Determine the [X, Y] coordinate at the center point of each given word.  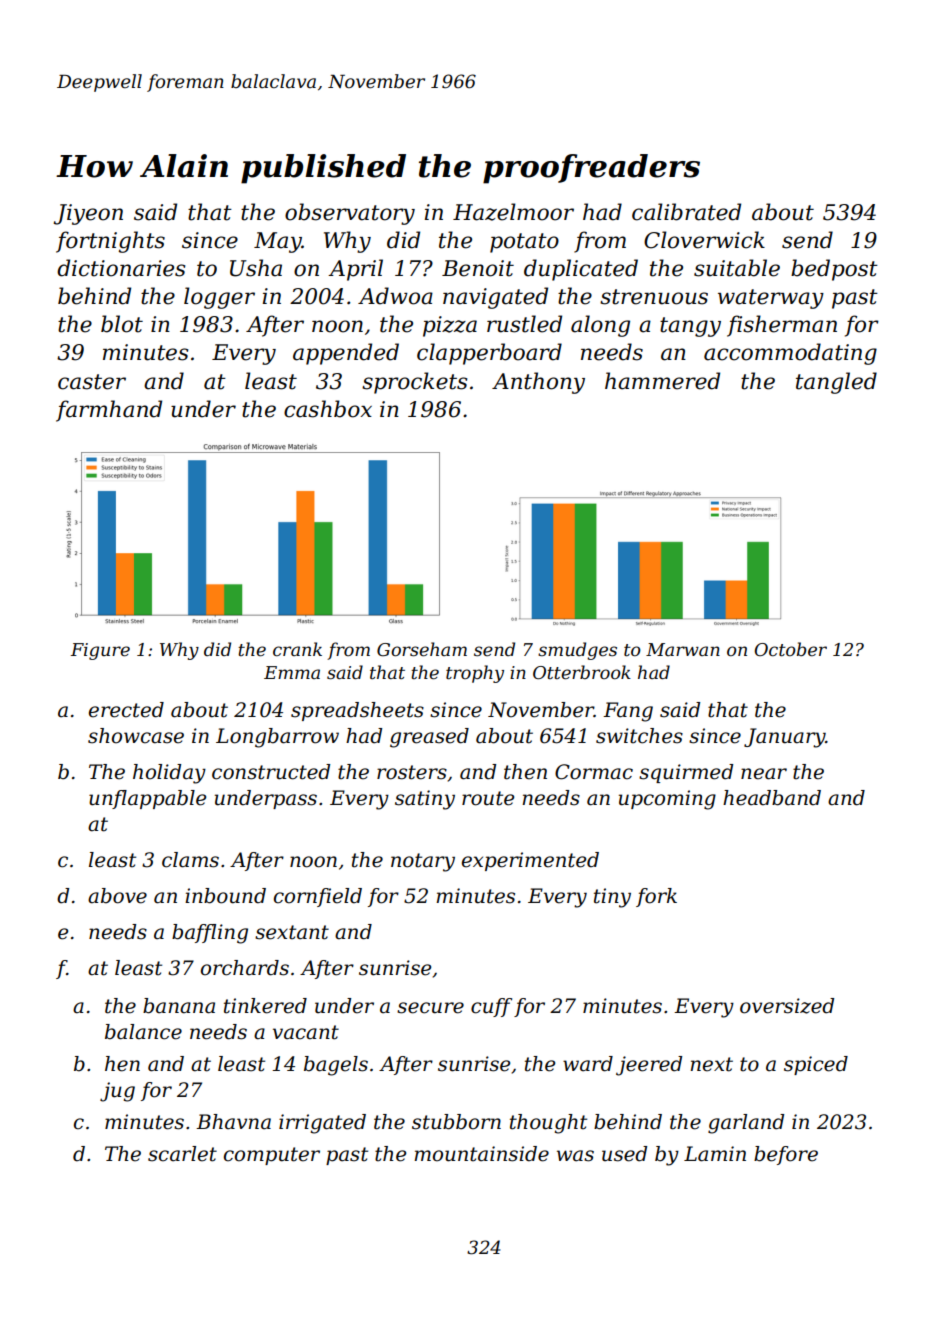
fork [656, 897]
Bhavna [233, 1122]
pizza [450, 326]
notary [423, 862]
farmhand [109, 411]
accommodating [790, 354]
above [117, 896]
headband [772, 798]
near [764, 774]
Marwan [683, 649]
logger [219, 298]
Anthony [538, 383]
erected [126, 710]
